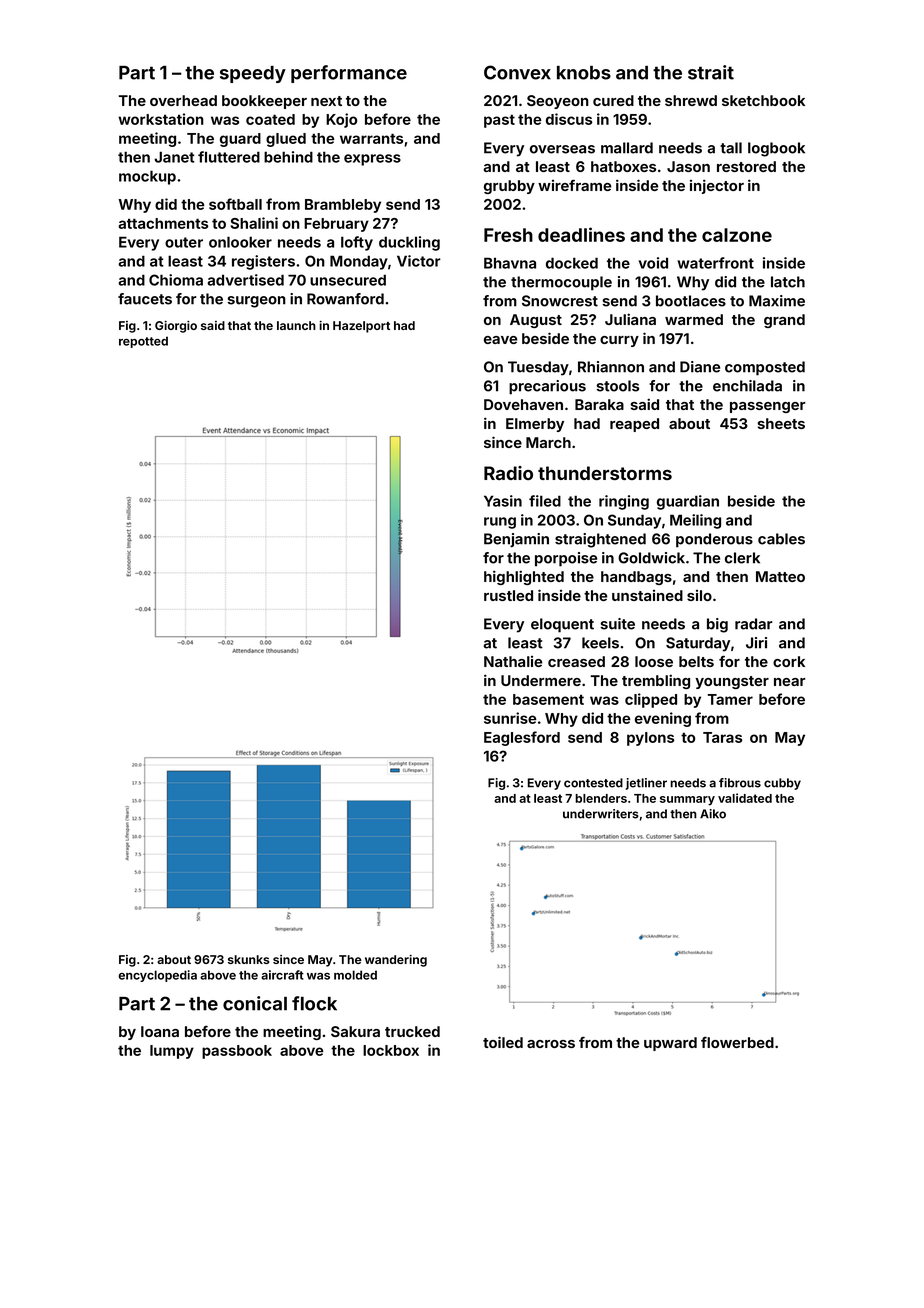 The height and width of the screenshot is (1308, 924). Describe the element at coordinates (361, 327) in the screenshot. I see `Hazelport` at that location.
